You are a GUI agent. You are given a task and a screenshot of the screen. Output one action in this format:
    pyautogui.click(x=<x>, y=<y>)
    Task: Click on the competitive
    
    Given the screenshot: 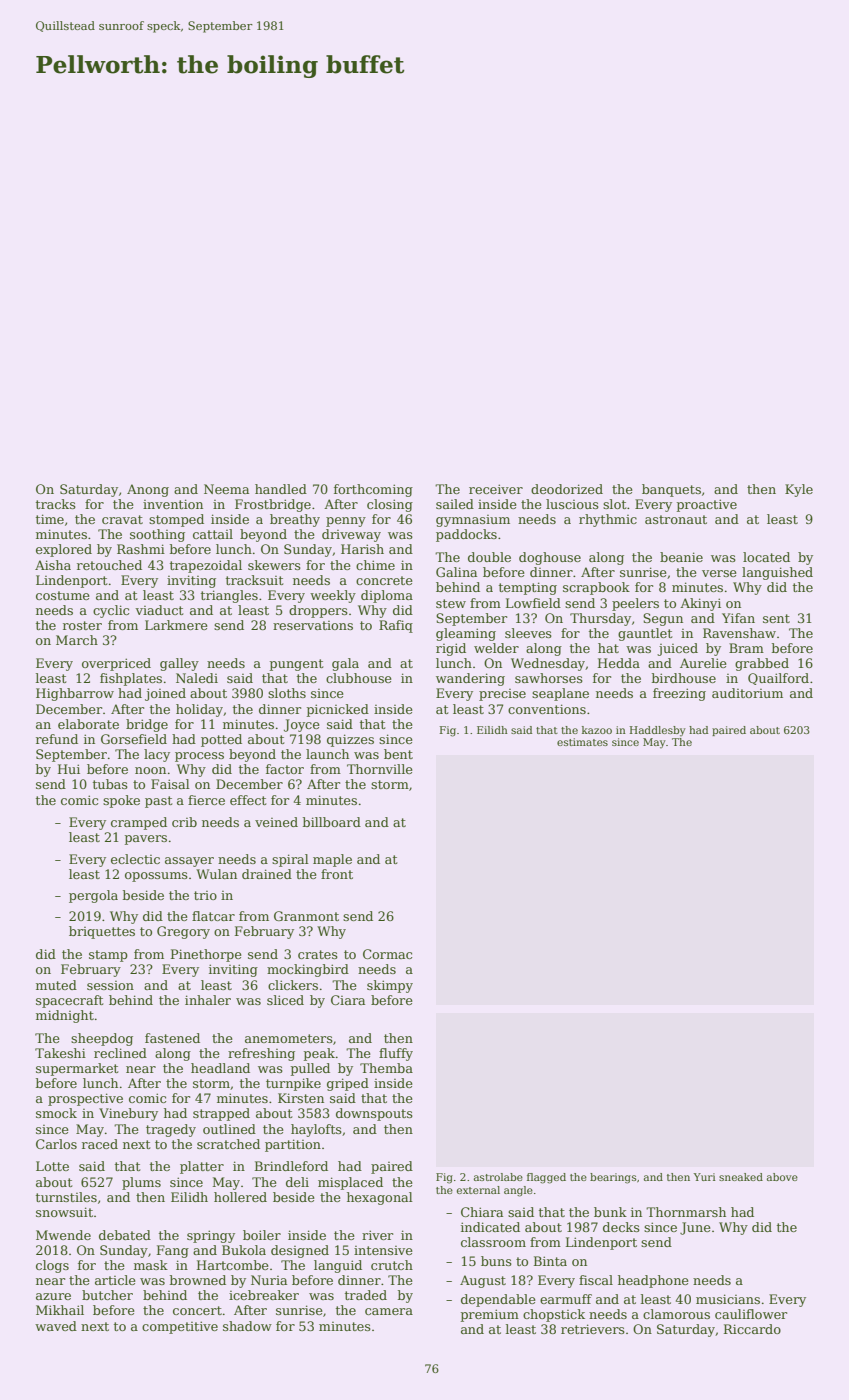 What is the action you would take?
    pyautogui.click(x=180, y=1327)
